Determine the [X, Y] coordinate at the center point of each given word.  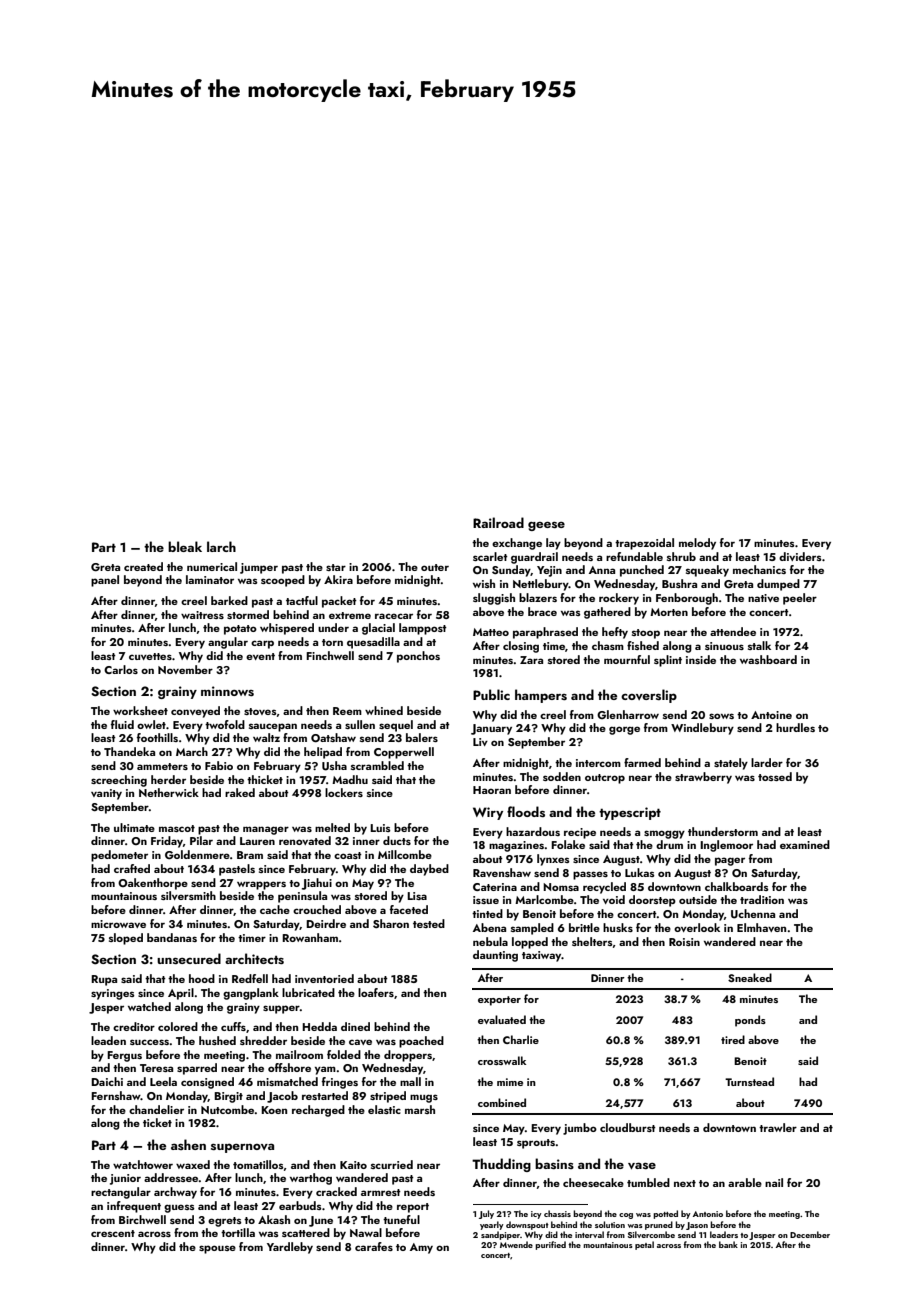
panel [105, 581]
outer [435, 567]
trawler [778, 1127]
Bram [250, 855]
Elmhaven [761, 927]
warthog [311, 1179]
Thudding [501, 1165]
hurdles [795, 727]
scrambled [377, 765]
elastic [384, 1109]
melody [697, 544]
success [150, 1042]
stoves [260, 711]
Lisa [417, 896]
